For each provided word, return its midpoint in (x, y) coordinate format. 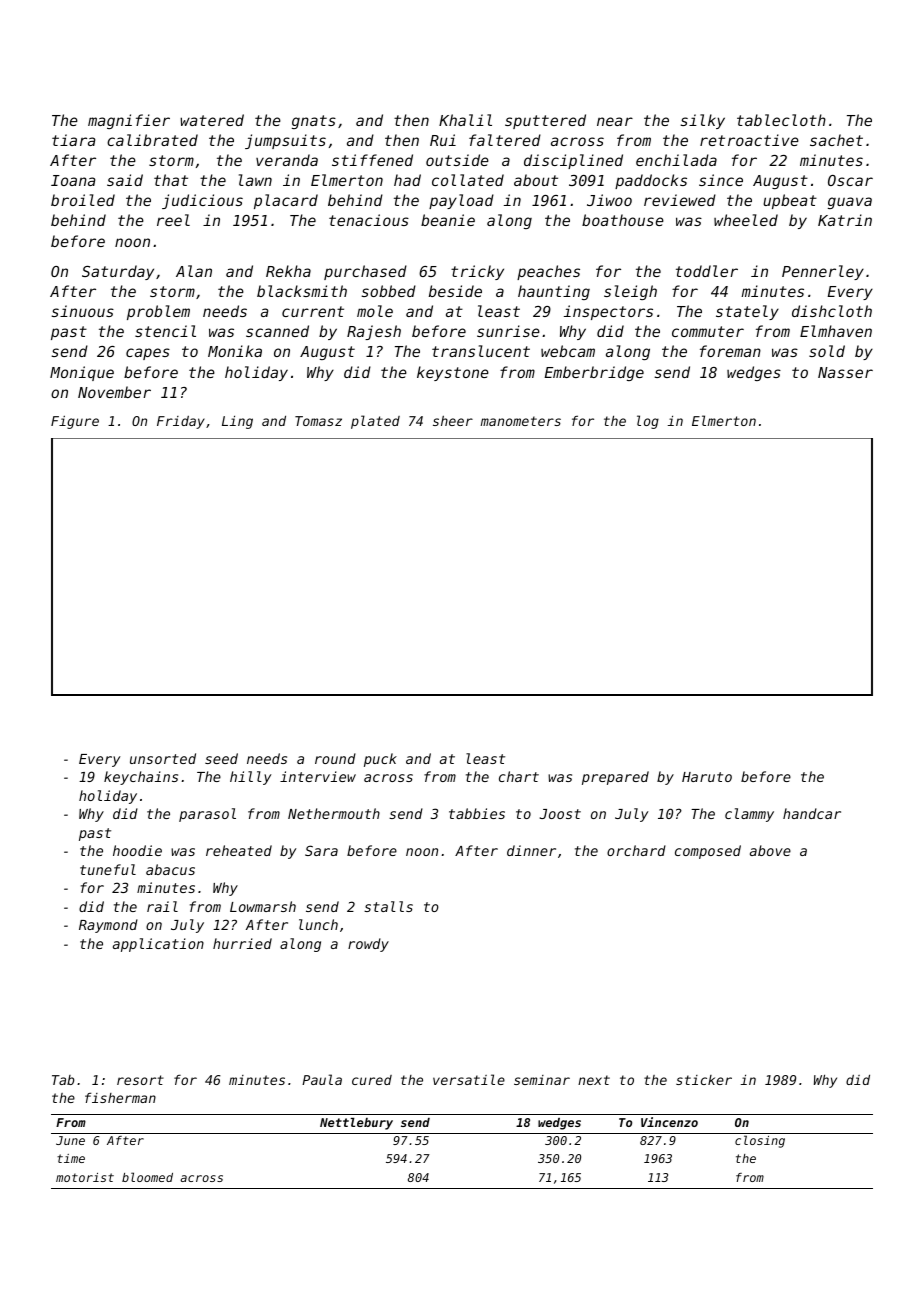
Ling (237, 422)
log (648, 422)
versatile (469, 1079)
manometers (521, 421)
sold (827, 351)
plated (375, 422)
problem (158, 312)
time (71, 1158)
